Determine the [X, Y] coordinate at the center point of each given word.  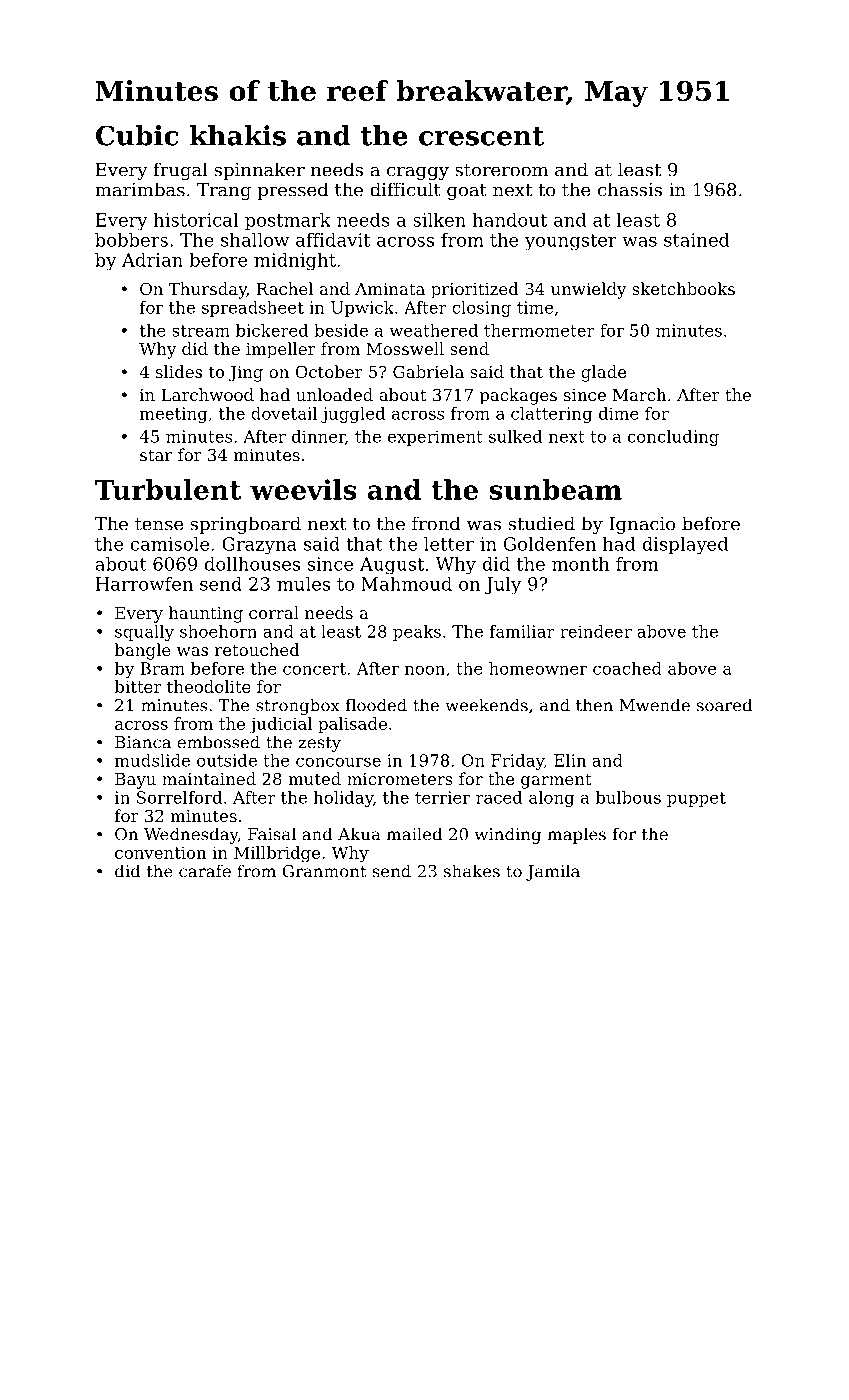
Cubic [137, 135]
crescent [481, 136]
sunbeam [555, 489]
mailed [414, 834]
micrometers [400, 779]
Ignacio [642, 525]
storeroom [501, 170]
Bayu [135, 781]
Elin [570, 760]
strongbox [298, 706]
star [156, 455]
